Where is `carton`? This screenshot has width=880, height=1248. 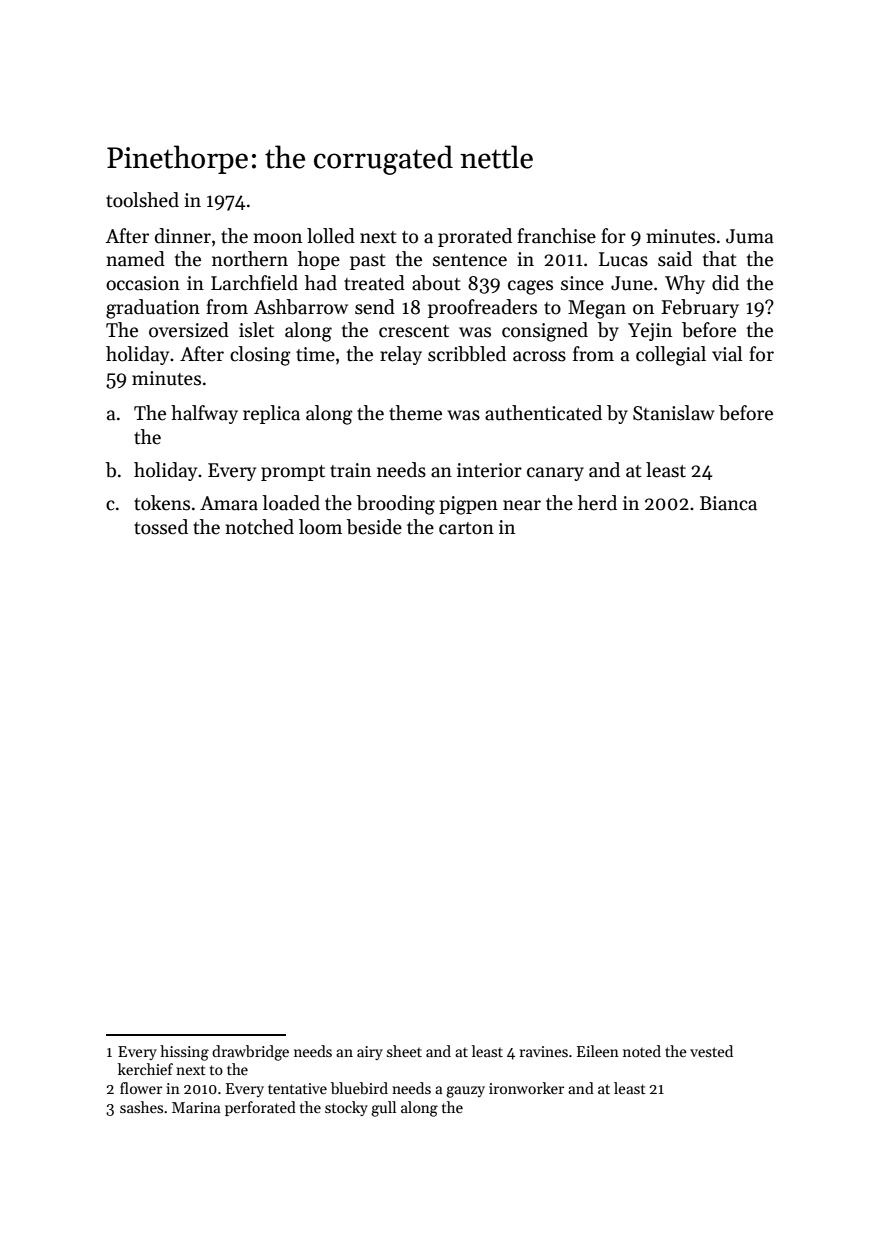 carton is located at coordinates (466, 528).
